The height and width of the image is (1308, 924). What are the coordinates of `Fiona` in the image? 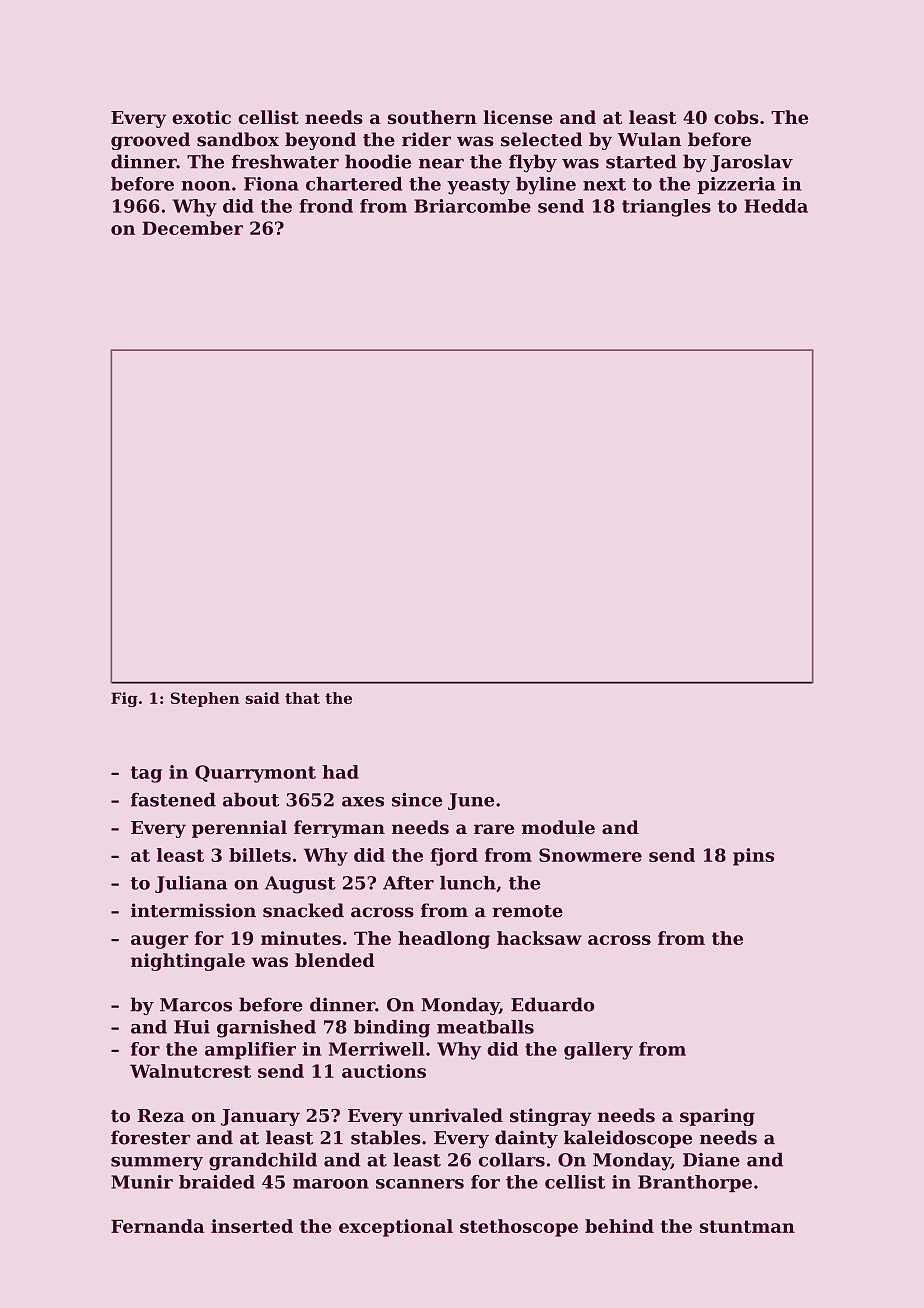 It's located at (271, 184).
